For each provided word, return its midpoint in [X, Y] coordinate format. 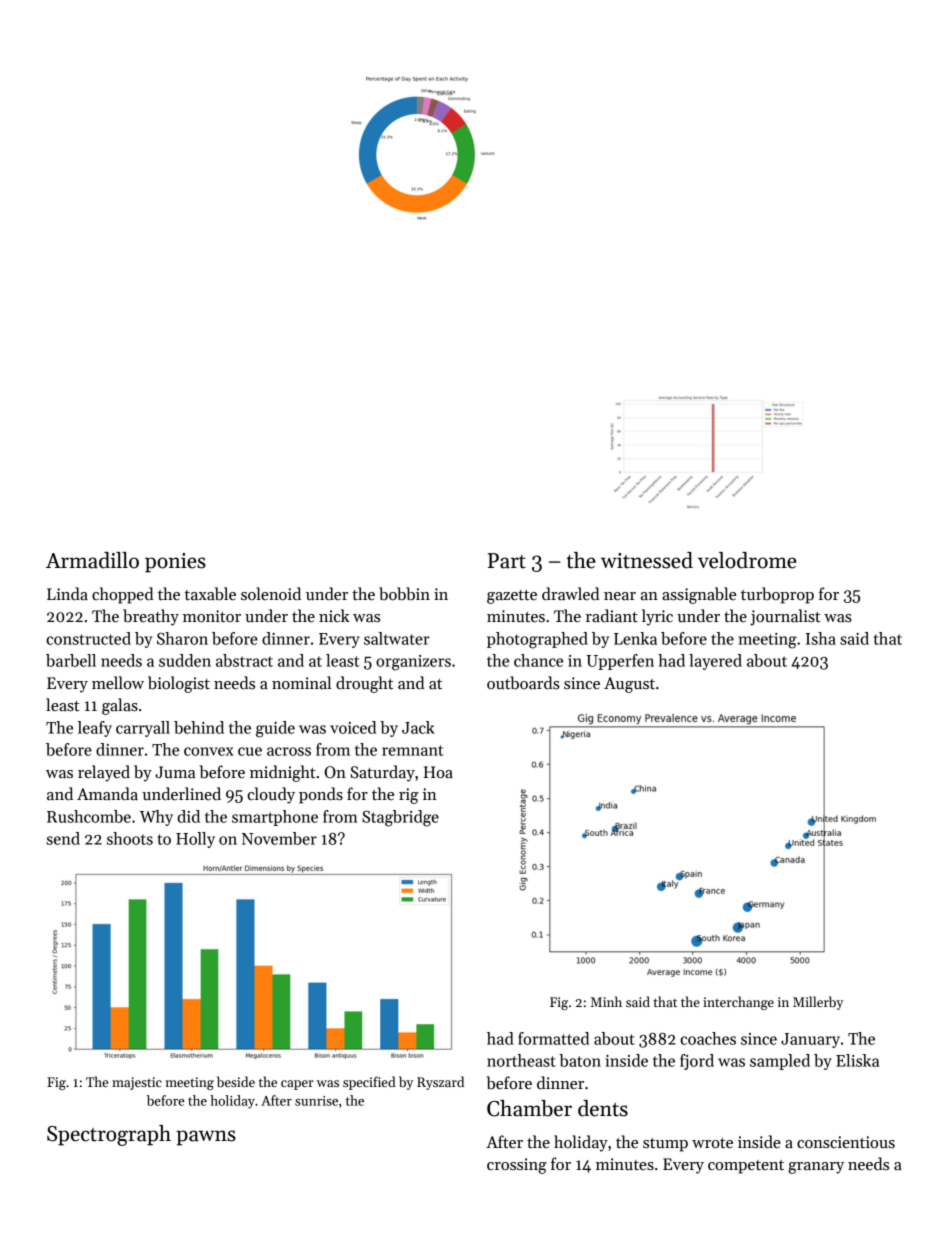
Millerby [818, 1003]
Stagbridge [400, 818]
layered [715, 662]
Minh [606, 1001]
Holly [195, 840]
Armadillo [92, 560]
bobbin [404, 594]
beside [236, 1081]
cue [250, 751]
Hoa [438, 772]
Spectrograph [109, 1135]
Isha [821, 638]
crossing [517, 1166]
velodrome [747, 560]
